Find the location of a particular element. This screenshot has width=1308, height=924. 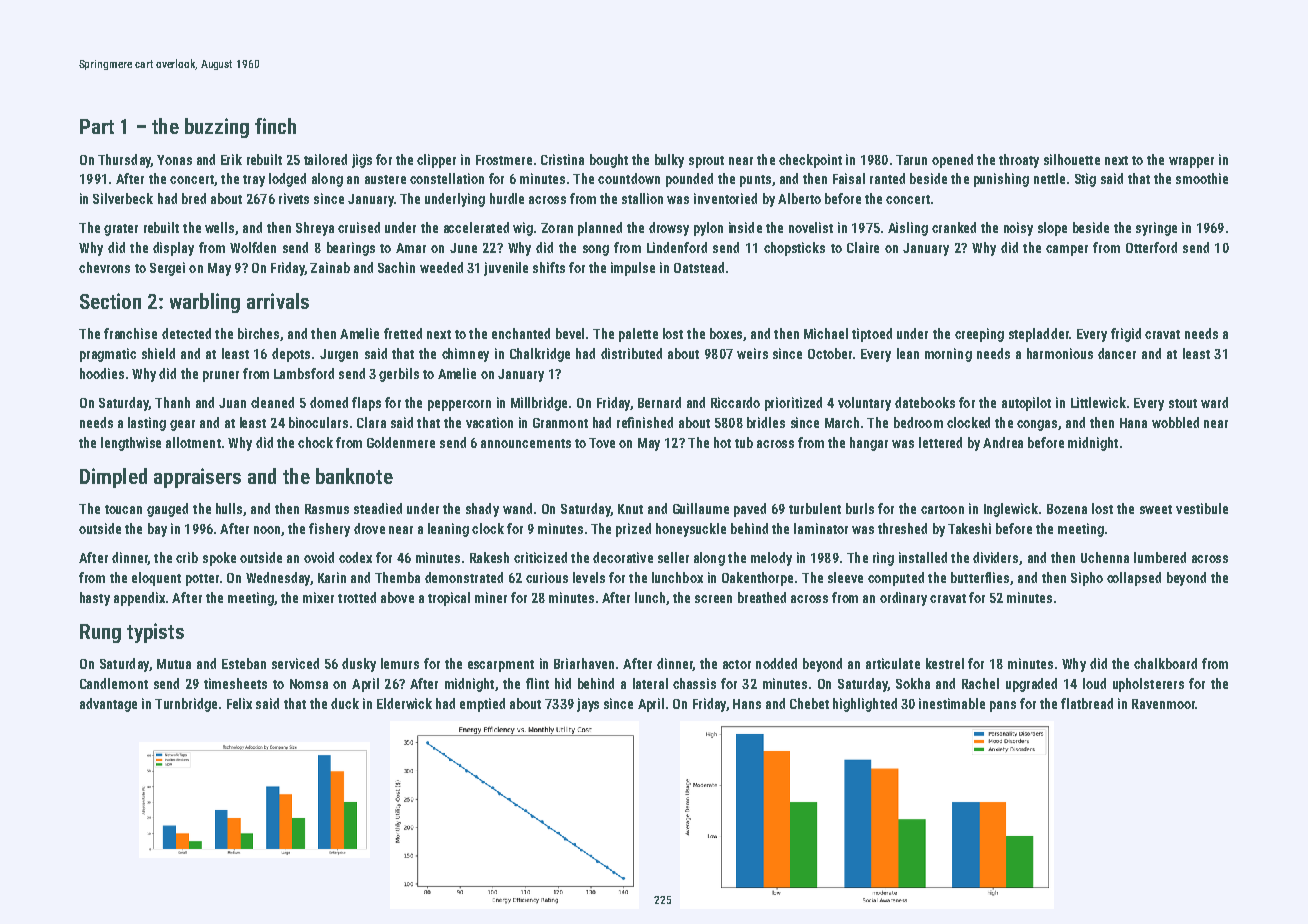

silhouette is located at coordinates (1072, 159).
